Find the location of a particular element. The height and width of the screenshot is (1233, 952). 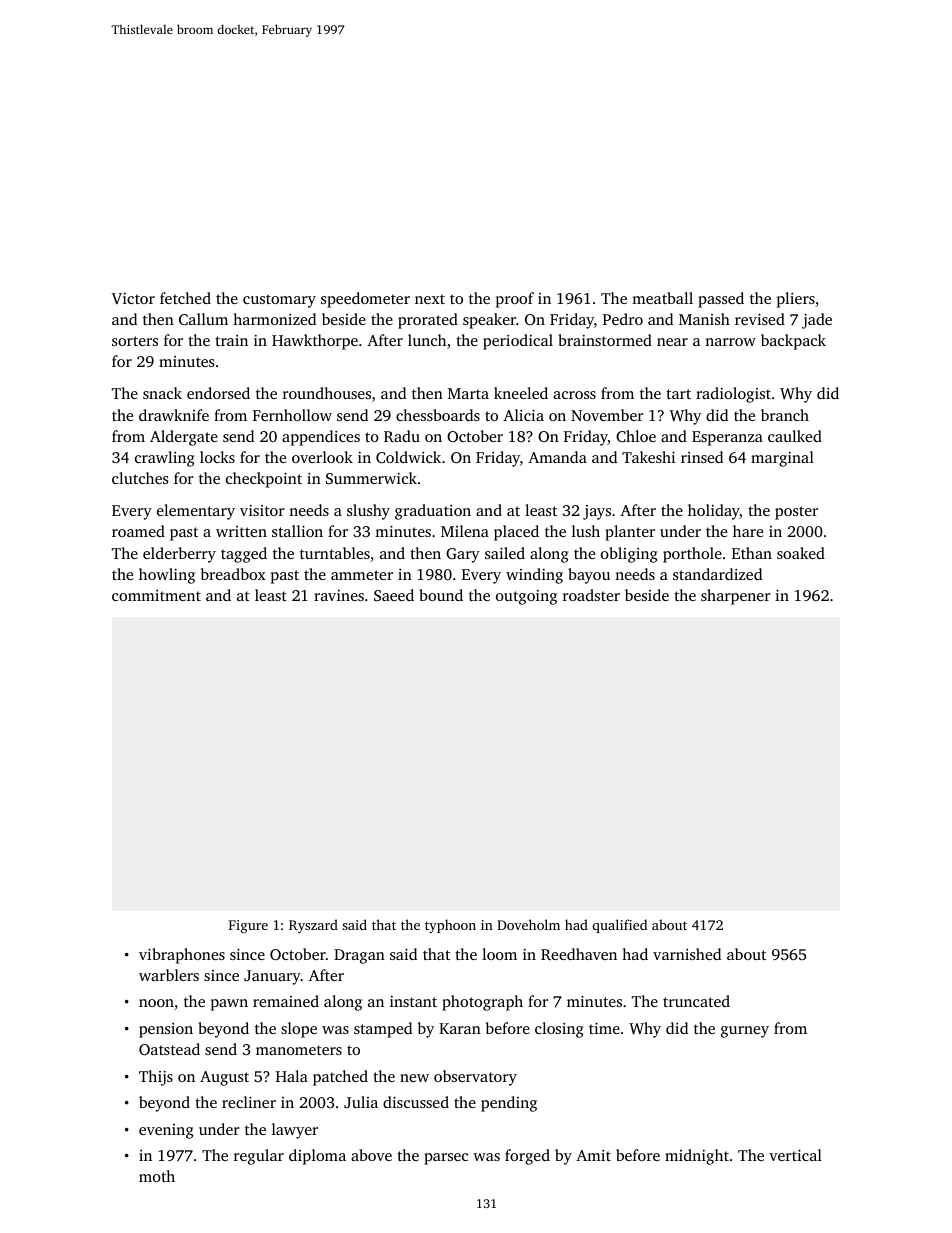

Alicia is located at coordinates (523, 415).
